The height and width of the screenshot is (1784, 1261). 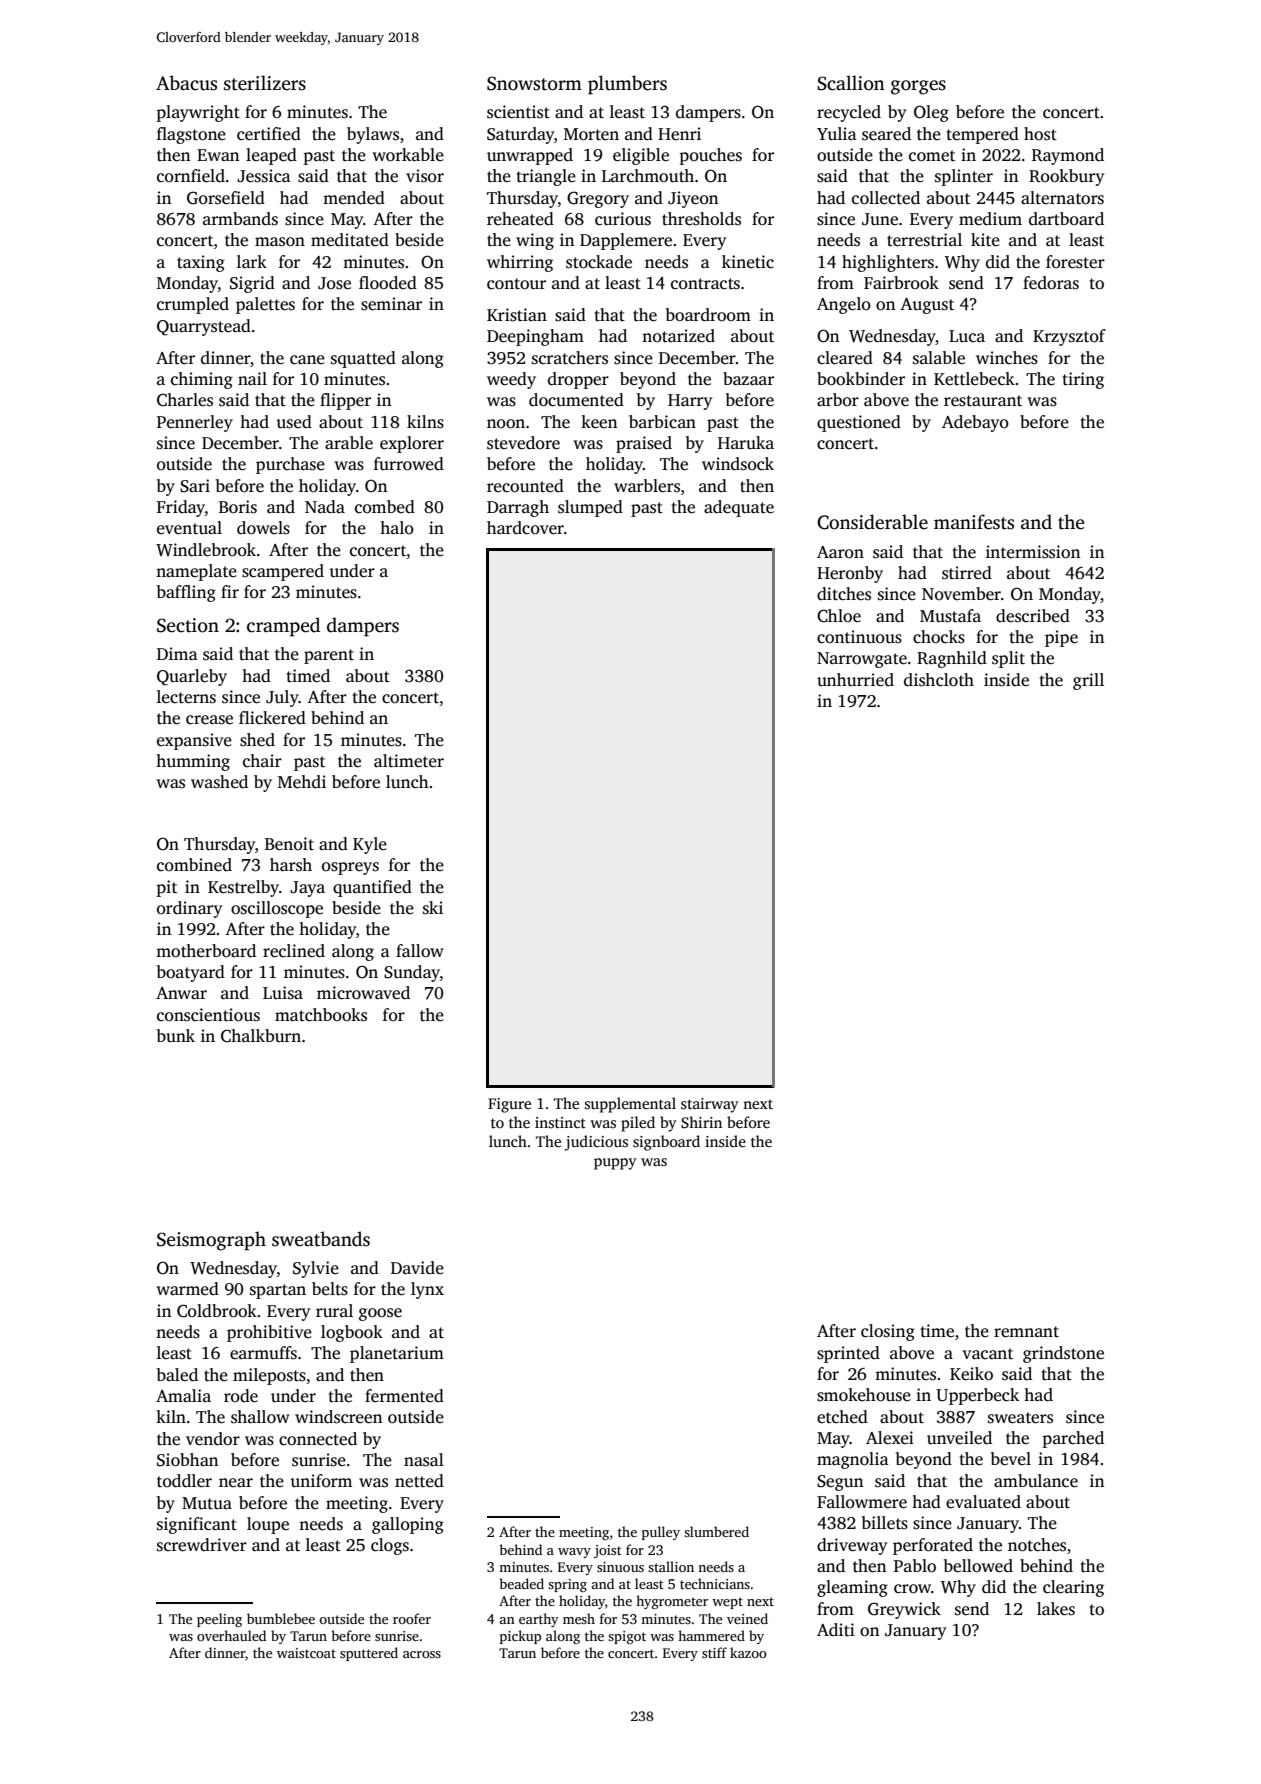 What do you see at coordinates (166, 888) in the screenshot?
I see `pit` at bounding box center [166, 888].
